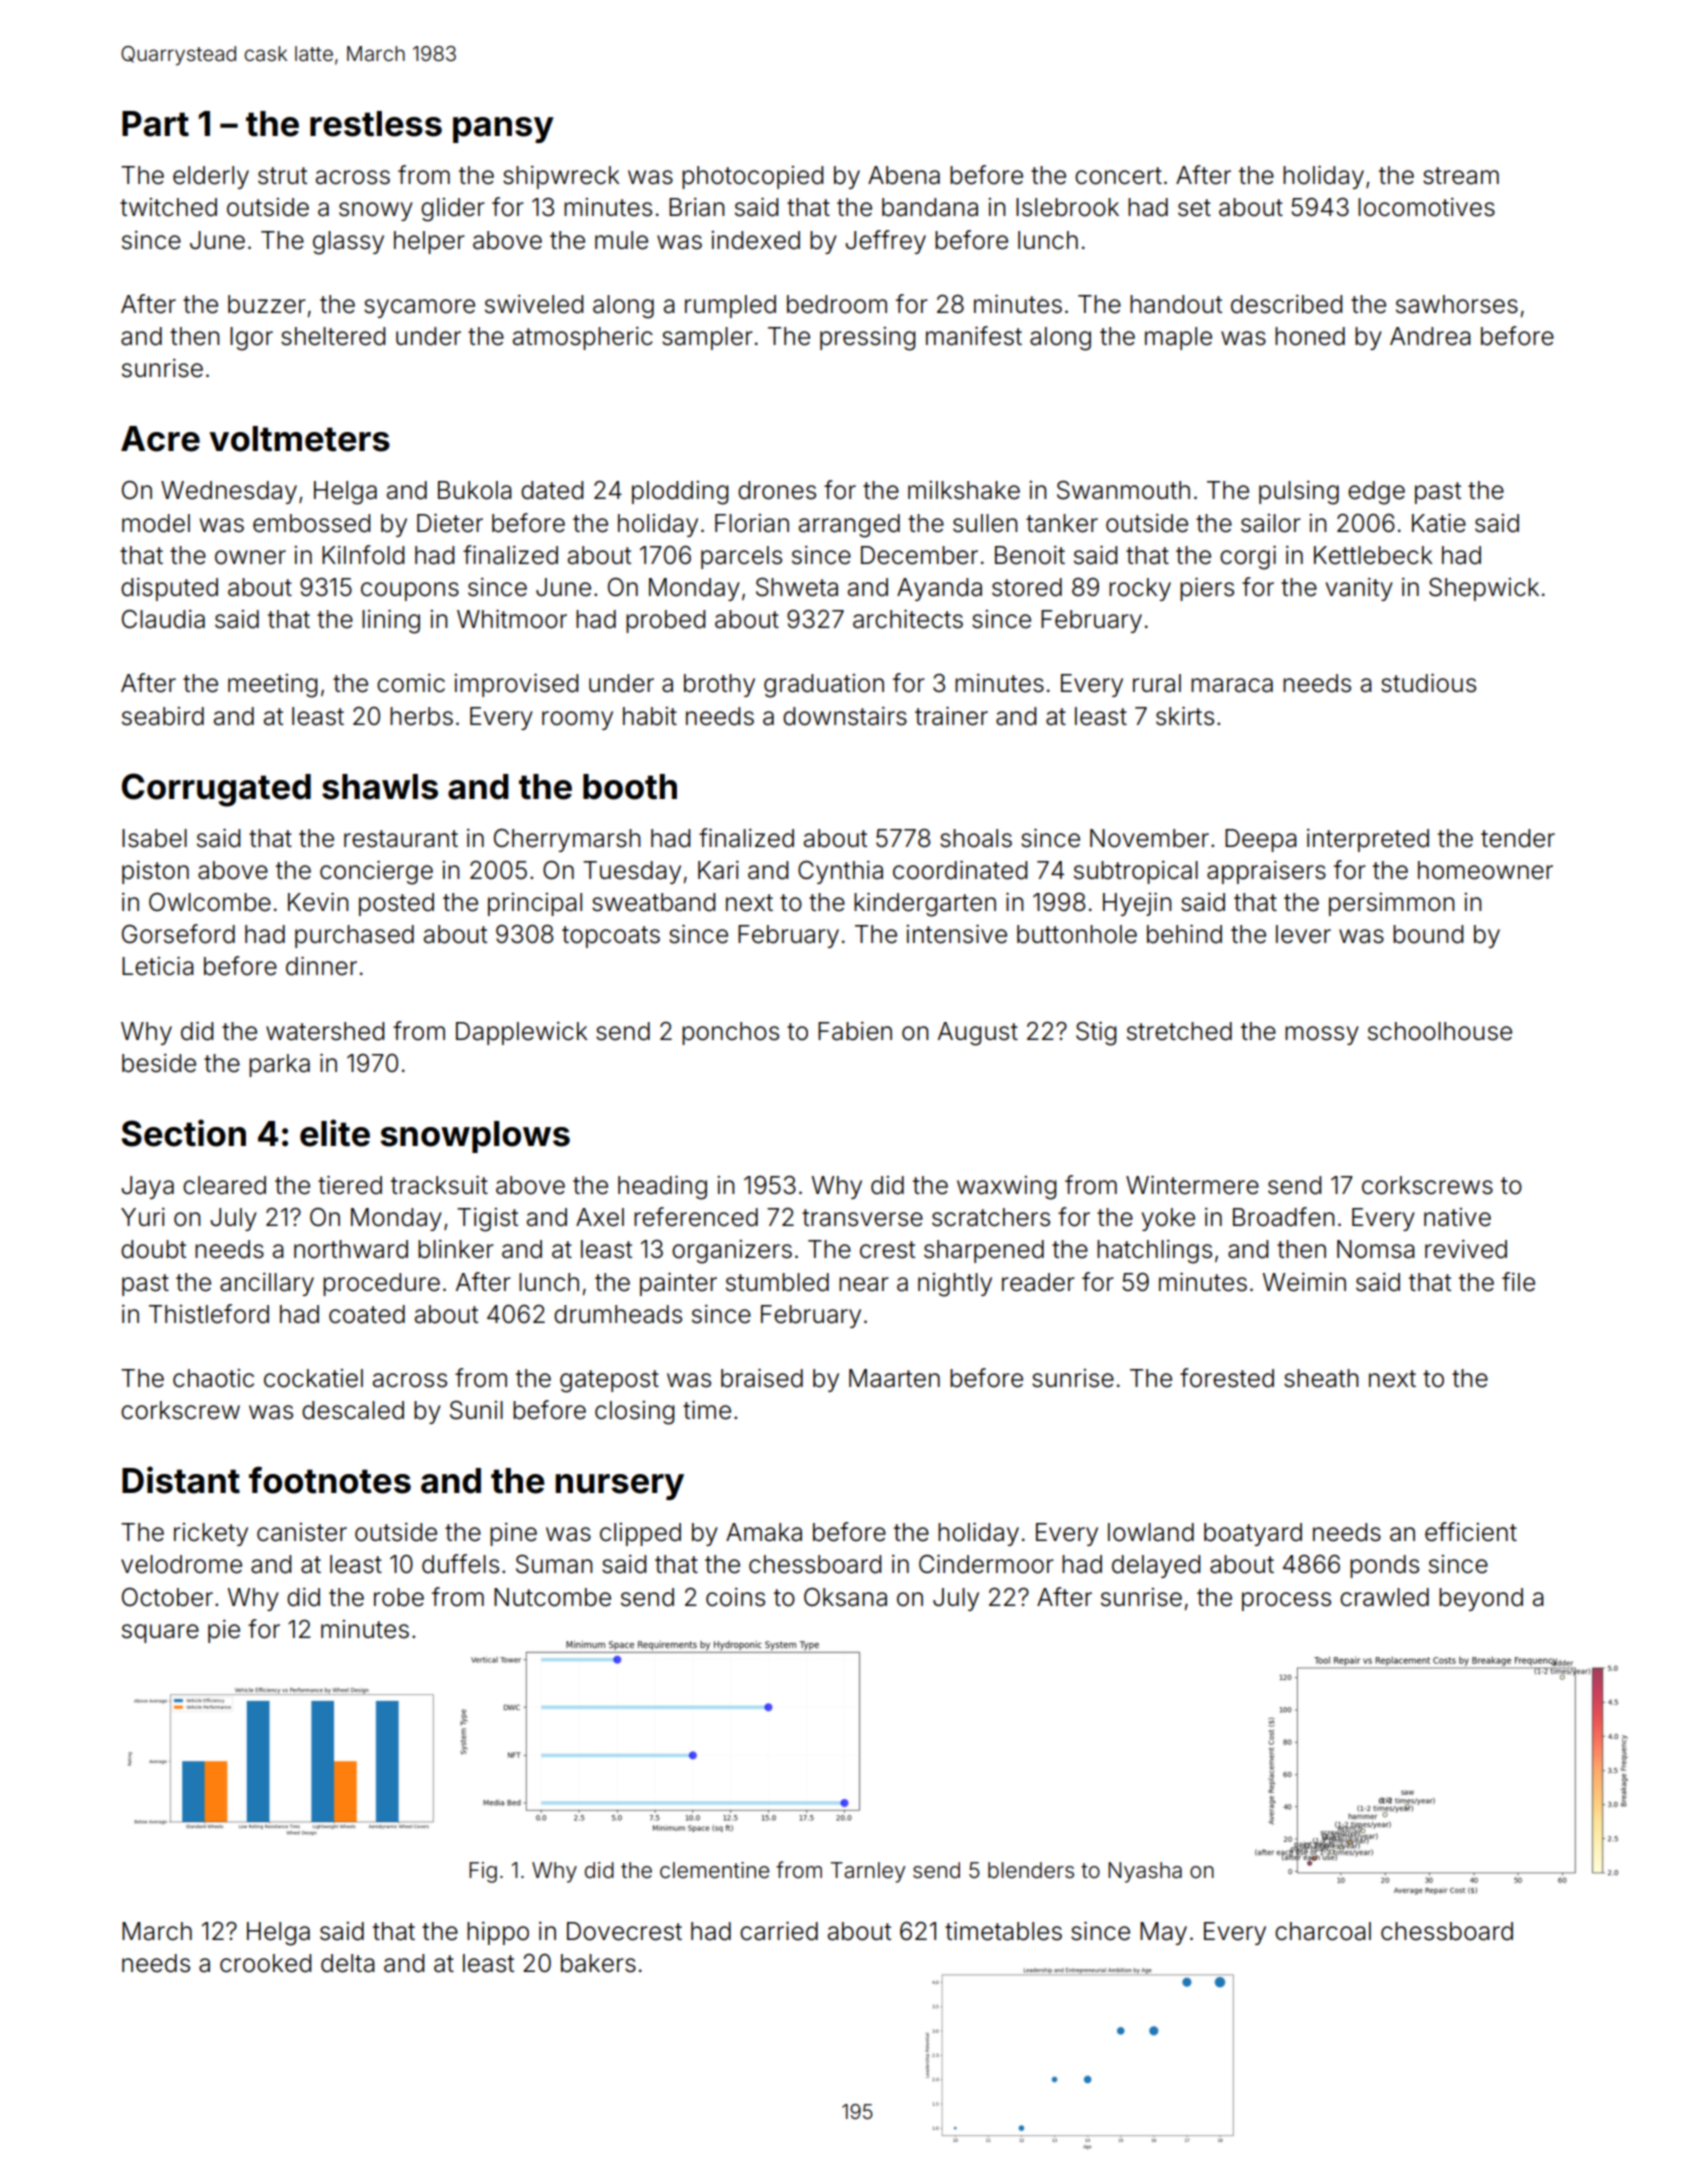  Describe the element at coordinates (598, 1963) in the document. I see `bakers` at that location.
